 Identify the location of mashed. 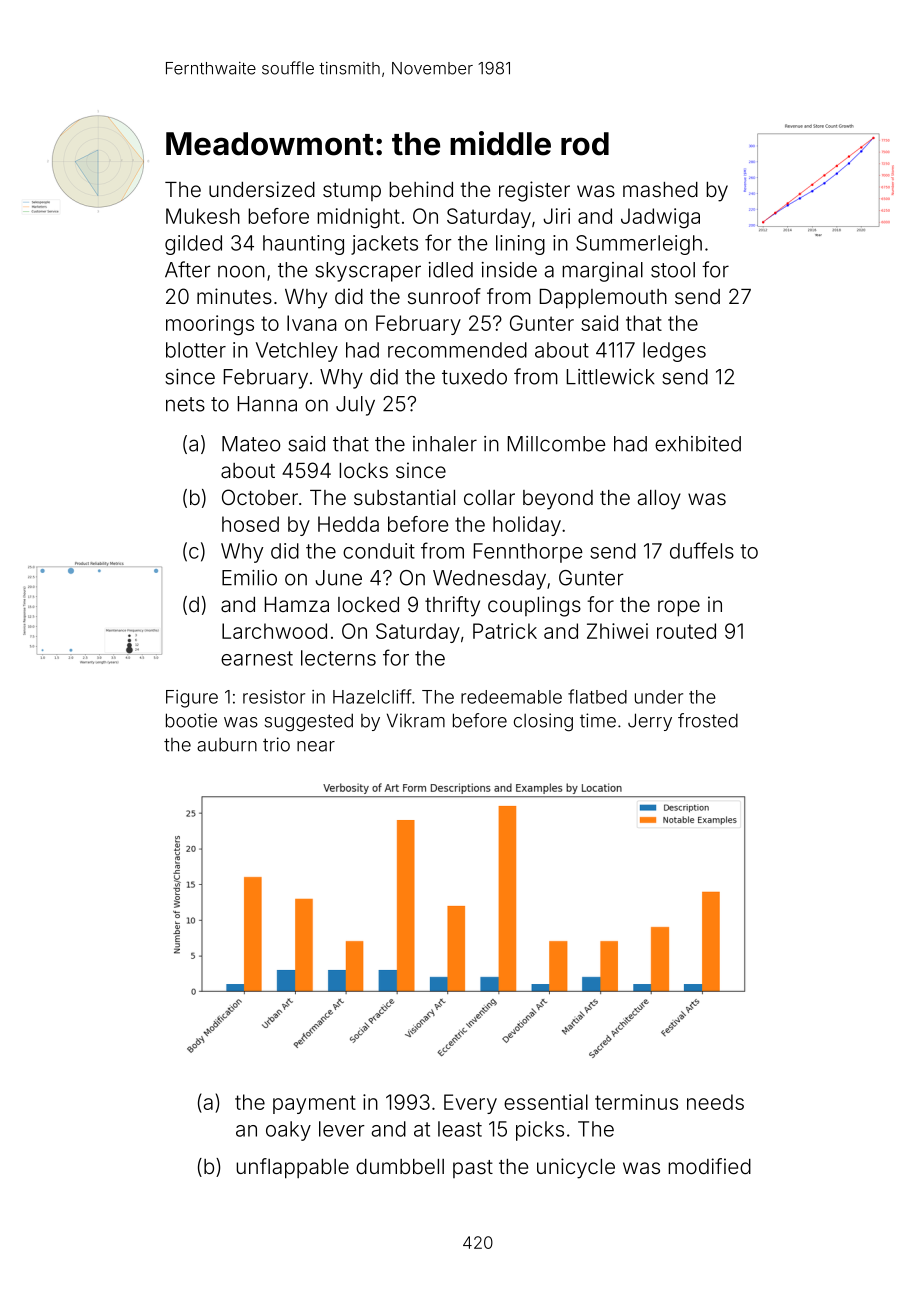
(660, 189).
